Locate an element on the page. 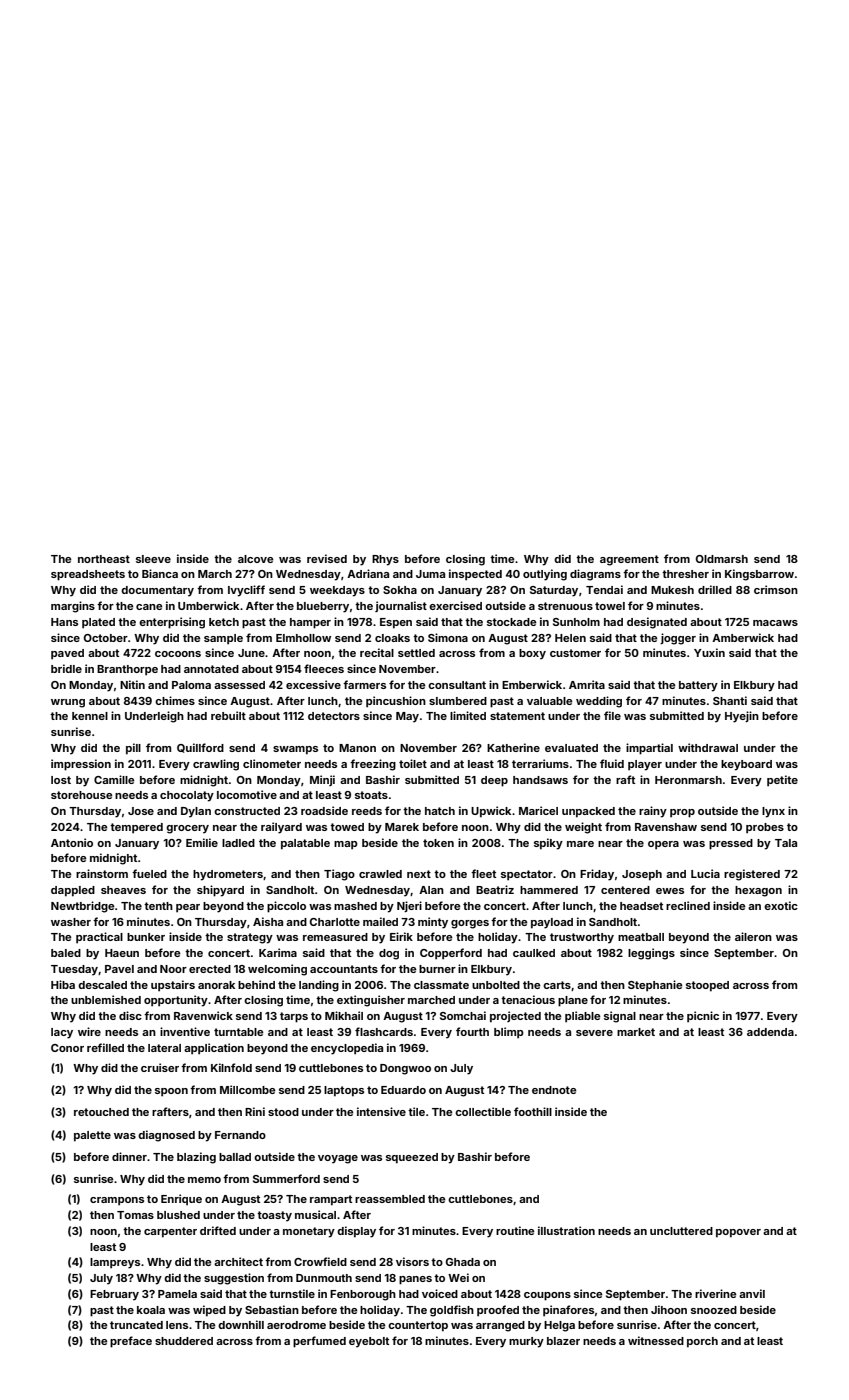 This image has width=849, height=1400. lampreys is located at coordinates (115, 1263).
